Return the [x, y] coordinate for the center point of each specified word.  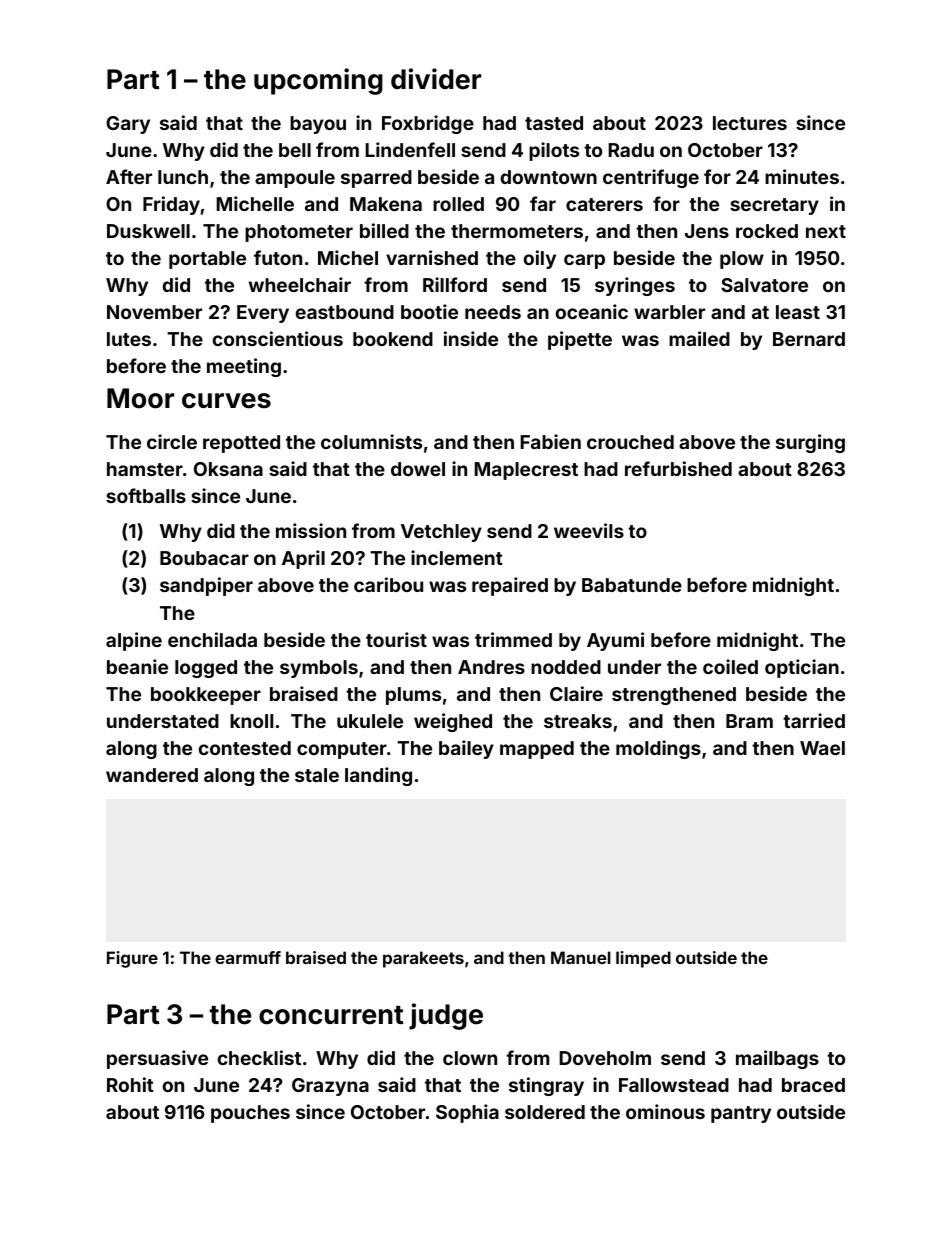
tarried [814, 720]
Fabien [550, 441]
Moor [140, 398]
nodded [566, 667]
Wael [822, 748]
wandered [152, 775]
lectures [750, 123]
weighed [453, 722]
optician [802, 668]
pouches [250, 1114]
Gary [128, 125]
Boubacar [204, 558]
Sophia [467, 1113]
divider [436, 79]
